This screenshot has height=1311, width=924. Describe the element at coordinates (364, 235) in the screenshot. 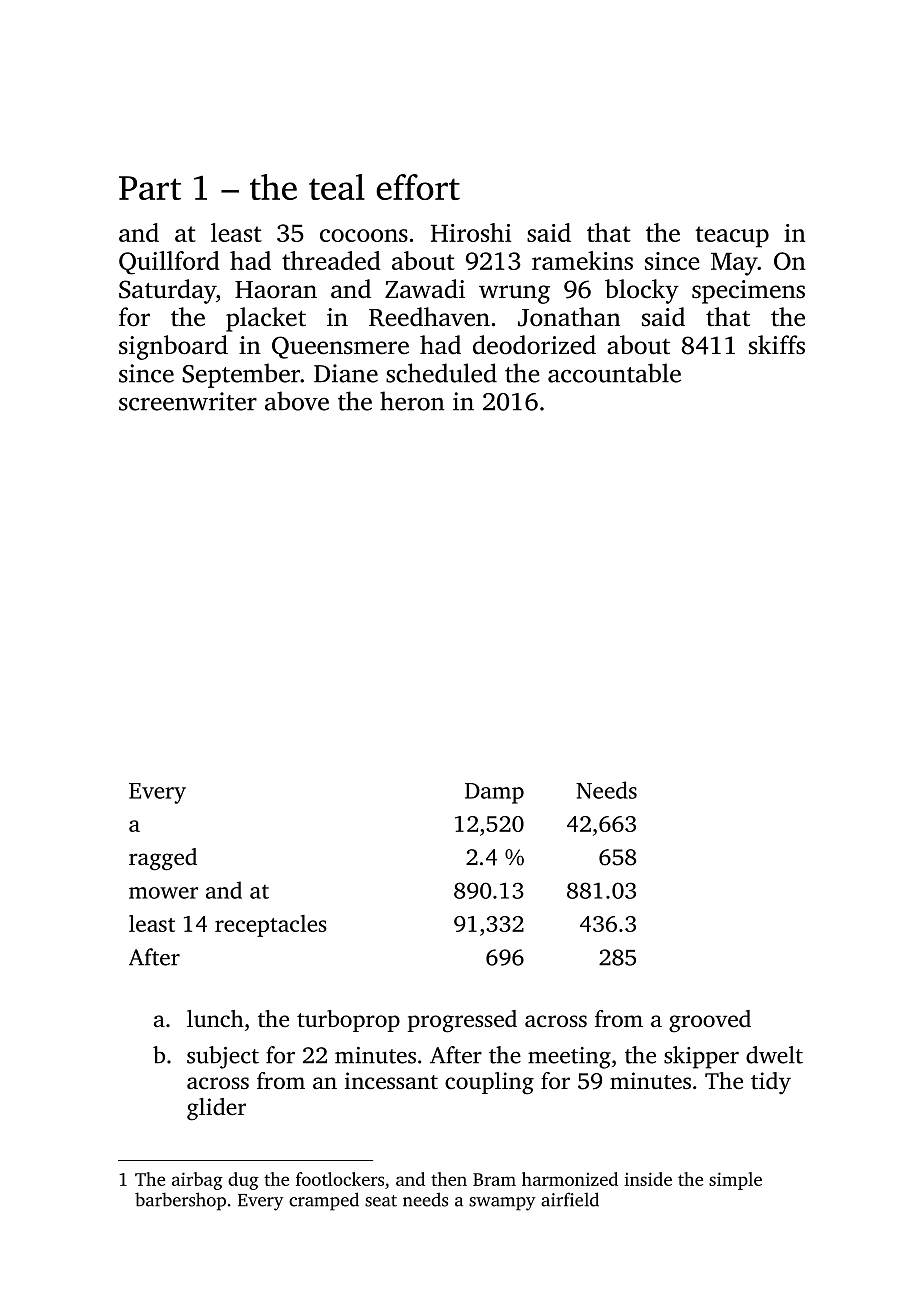

I see `cocoons` at that location.
